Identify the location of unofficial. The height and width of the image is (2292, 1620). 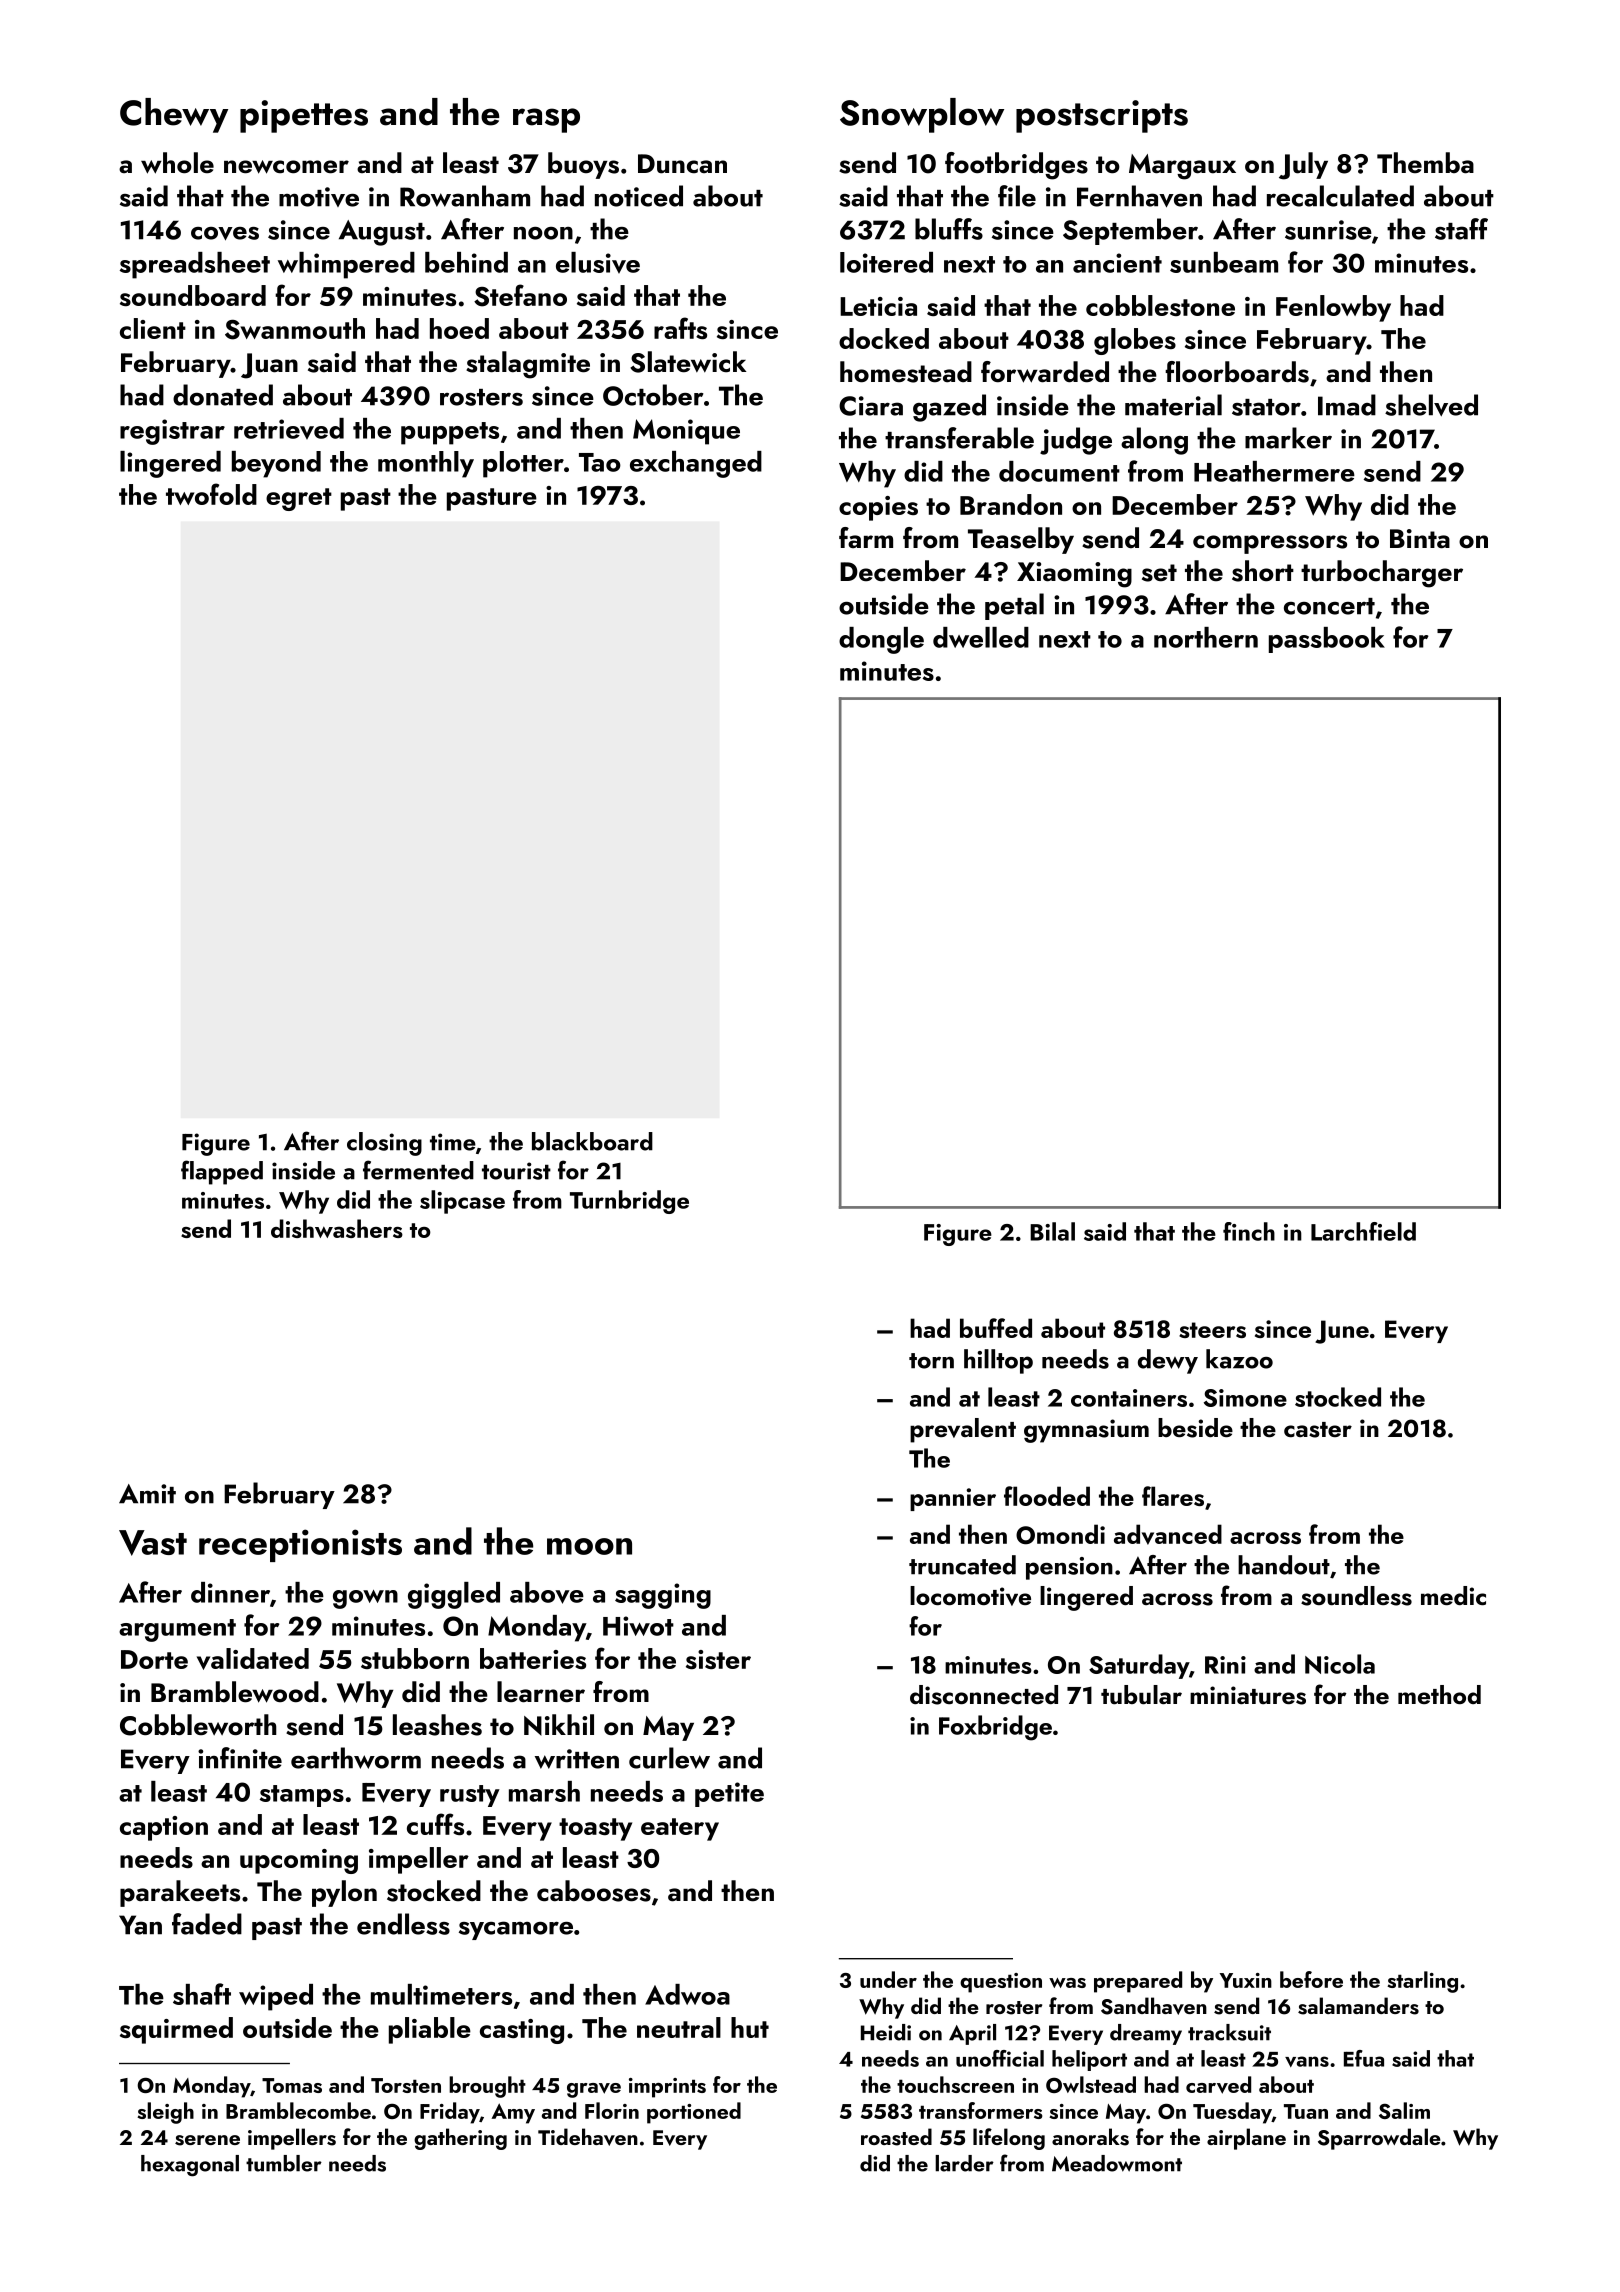
(1000, 2058).
